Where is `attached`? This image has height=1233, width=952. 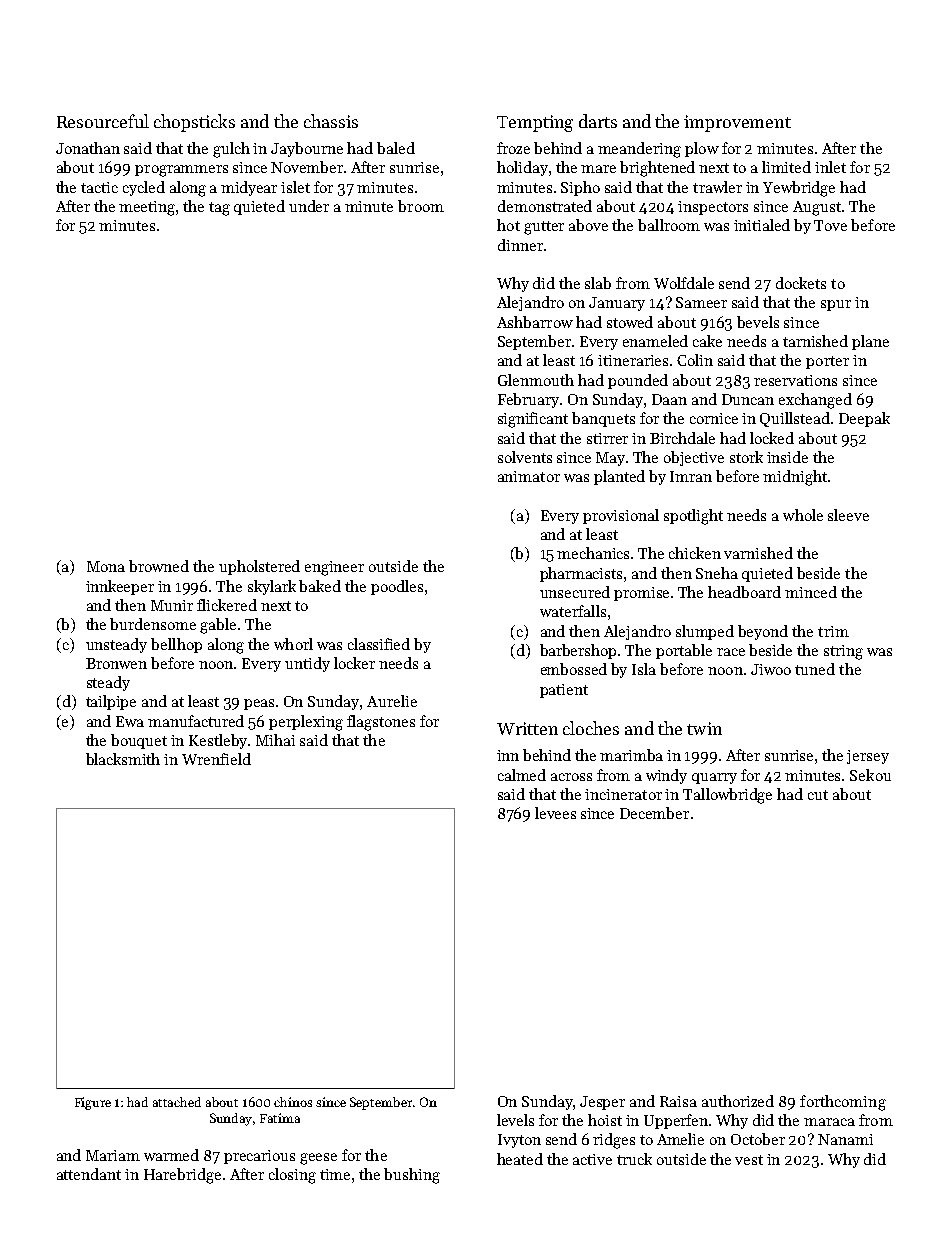 attached is located at coordinates (177, 1102).
